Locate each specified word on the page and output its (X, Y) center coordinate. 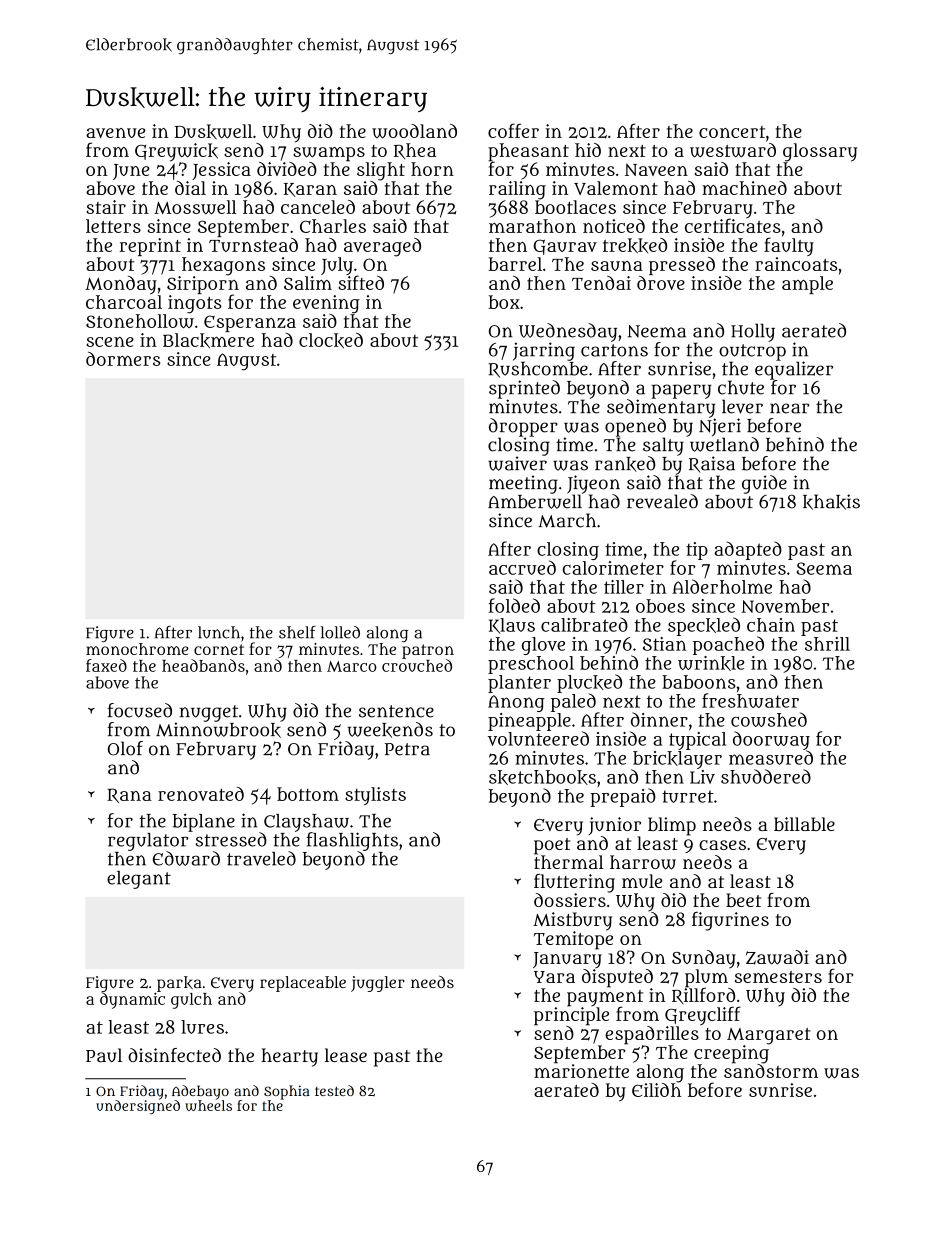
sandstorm (771, 1071)
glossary (820, 152)
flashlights (352, 841)
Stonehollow (140, 321)
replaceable (303, 984)
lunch (219, 632)
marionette (581, 1071)
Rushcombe (538, 369)
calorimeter (613, 568)
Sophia (287, 1092)
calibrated (584, 624)
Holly (753, 333)
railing (517, 190)
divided (287, 169)
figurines (730, 921)
